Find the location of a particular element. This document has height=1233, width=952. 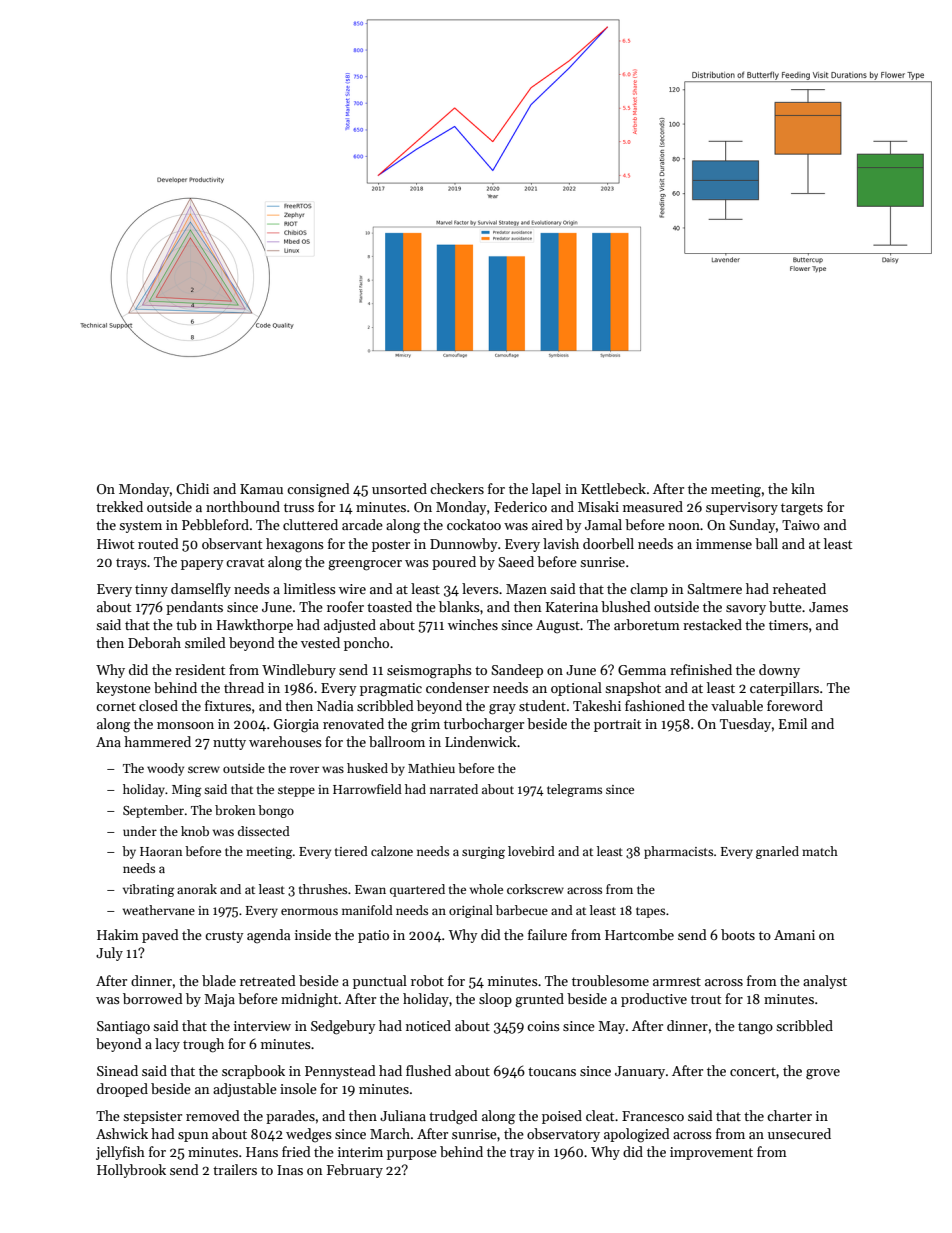

checkers is located at coordinates (457, 488).
